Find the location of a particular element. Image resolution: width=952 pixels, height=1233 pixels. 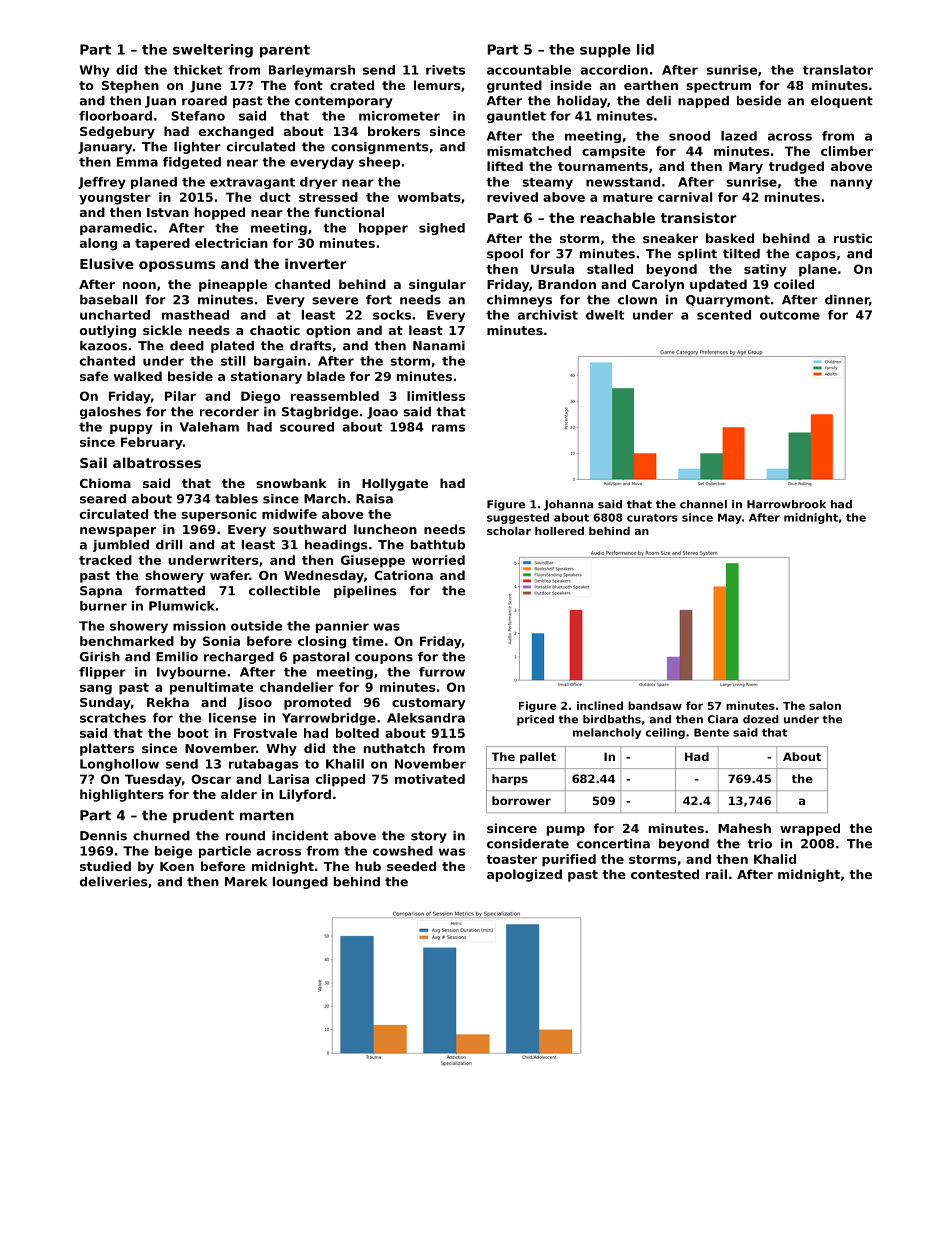

Stephen is located at coordinates (130, 86).
